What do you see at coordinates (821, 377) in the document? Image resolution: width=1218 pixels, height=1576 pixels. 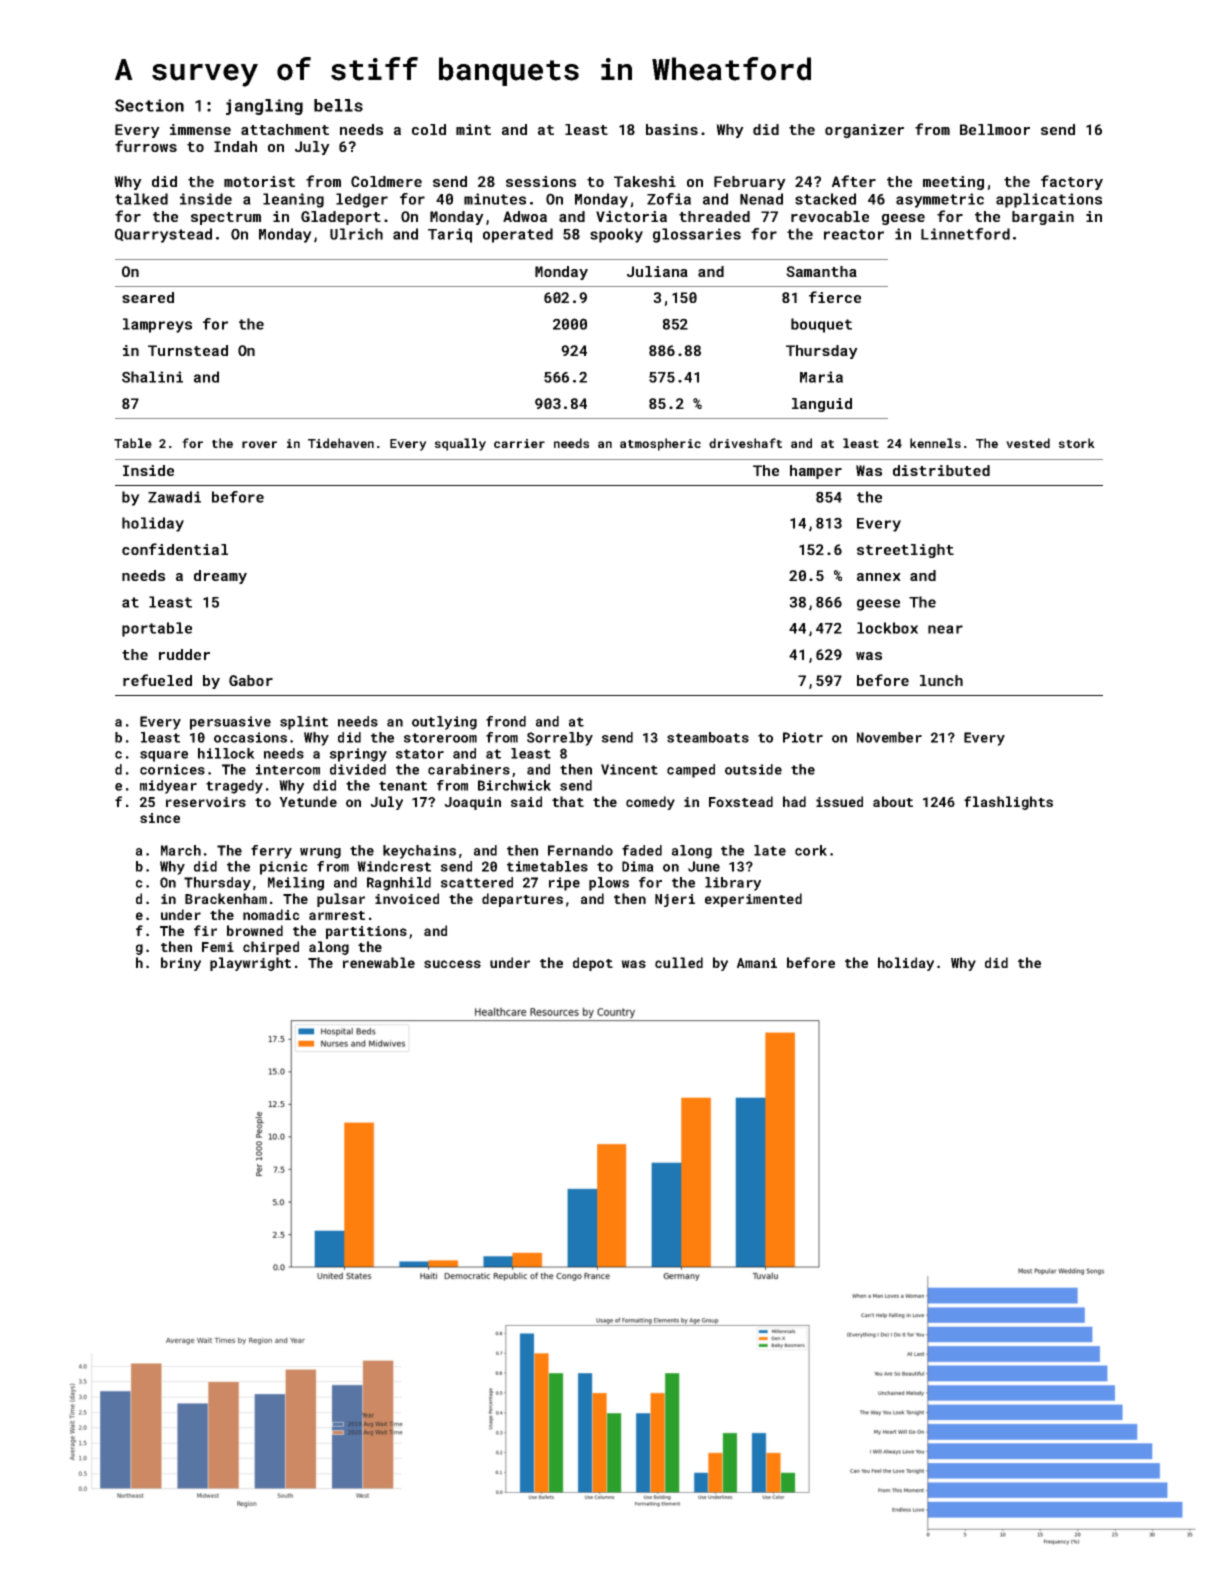 I see `Maria` at bounding box center [821, 377].
